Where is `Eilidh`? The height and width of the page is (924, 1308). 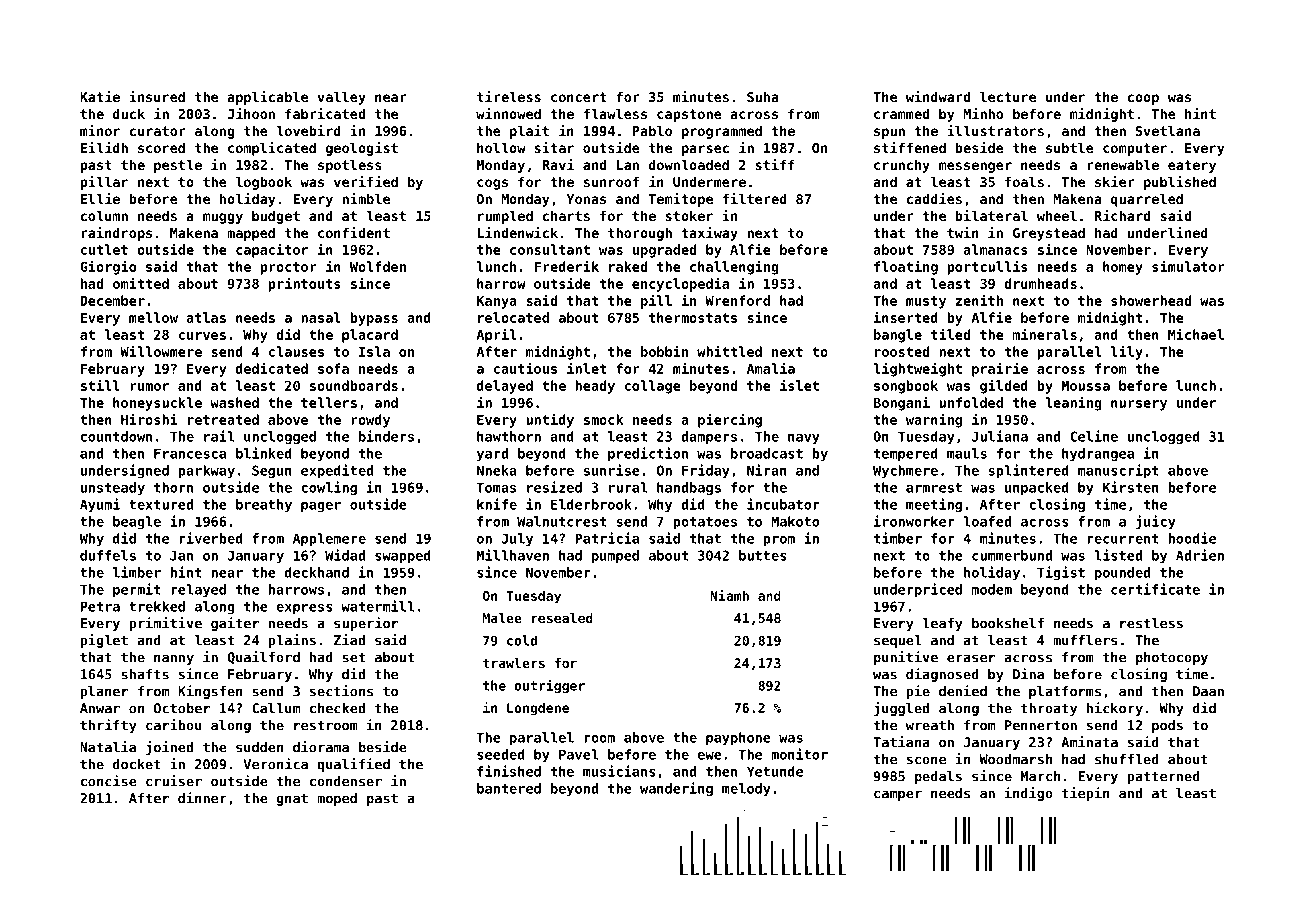 Eilidh is located at coordinates (104, 147).
